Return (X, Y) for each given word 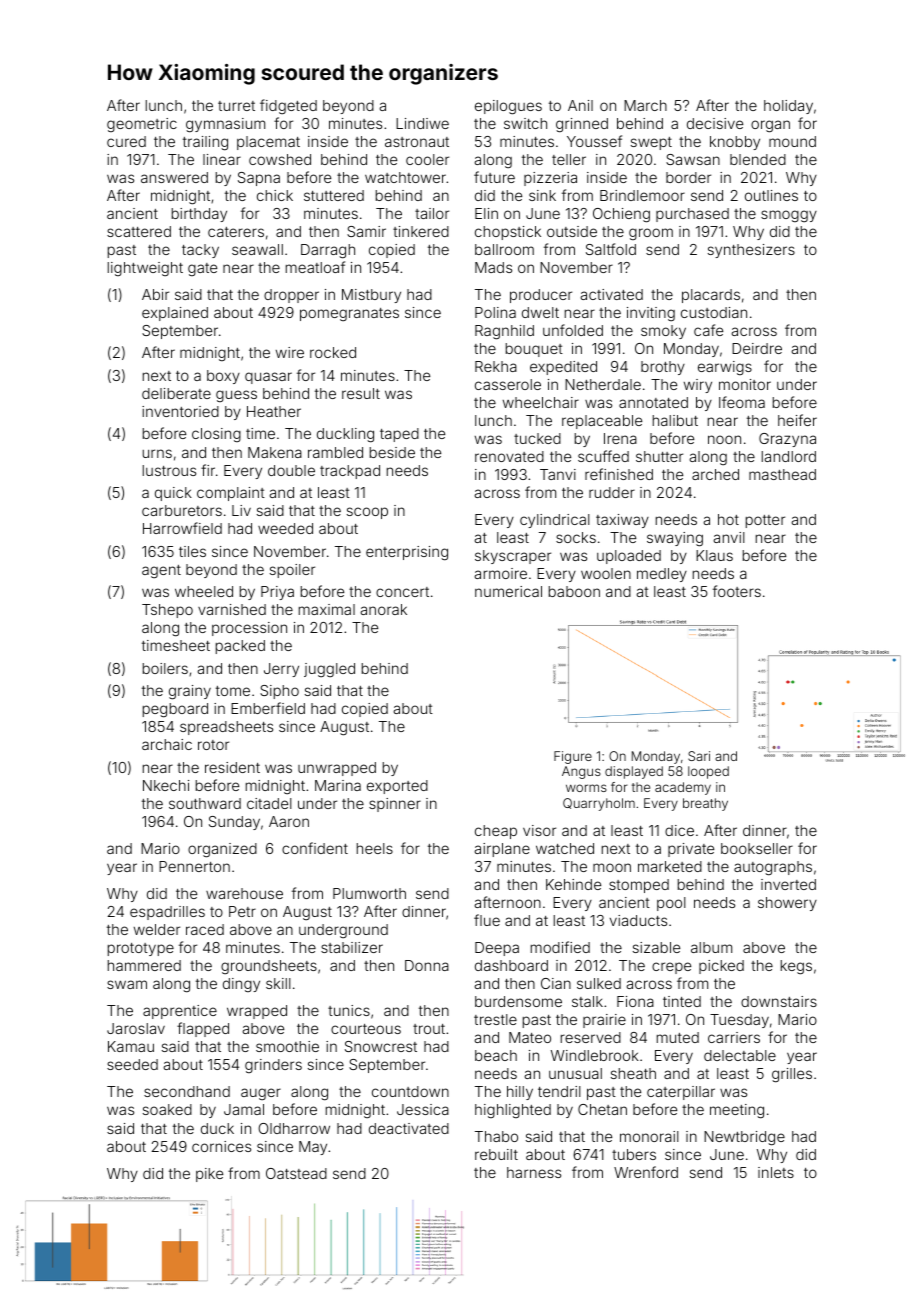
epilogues (508, 107)
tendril (559, 1091)
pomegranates (349, 315)
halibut (675, 420)
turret (236, 106)
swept (651, 143)
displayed (634, 772)
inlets (776, 1172)
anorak (383, 609)
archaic (167, 744)
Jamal (244, 1109)
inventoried (180, 411)
